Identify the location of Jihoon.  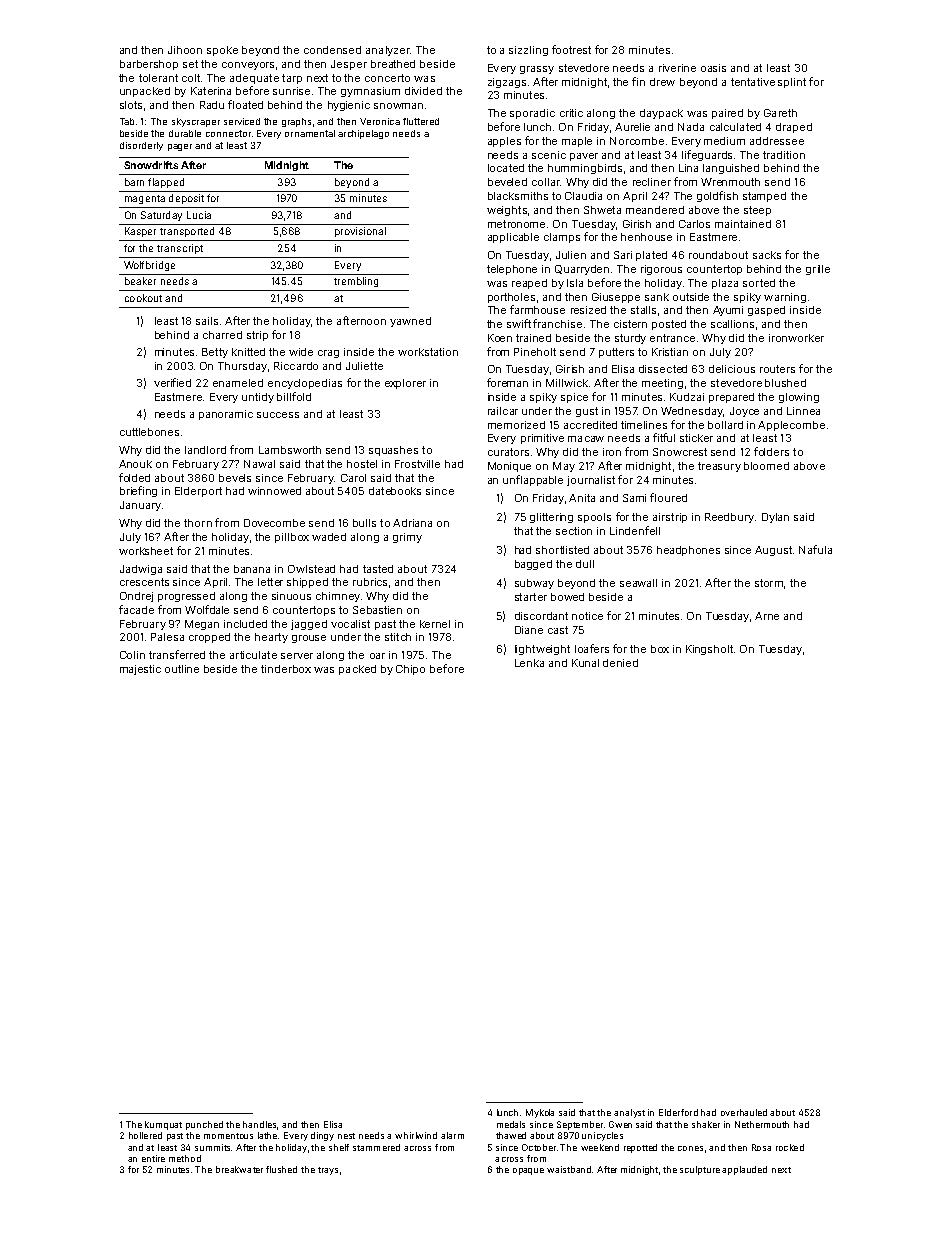
(185, 50).
